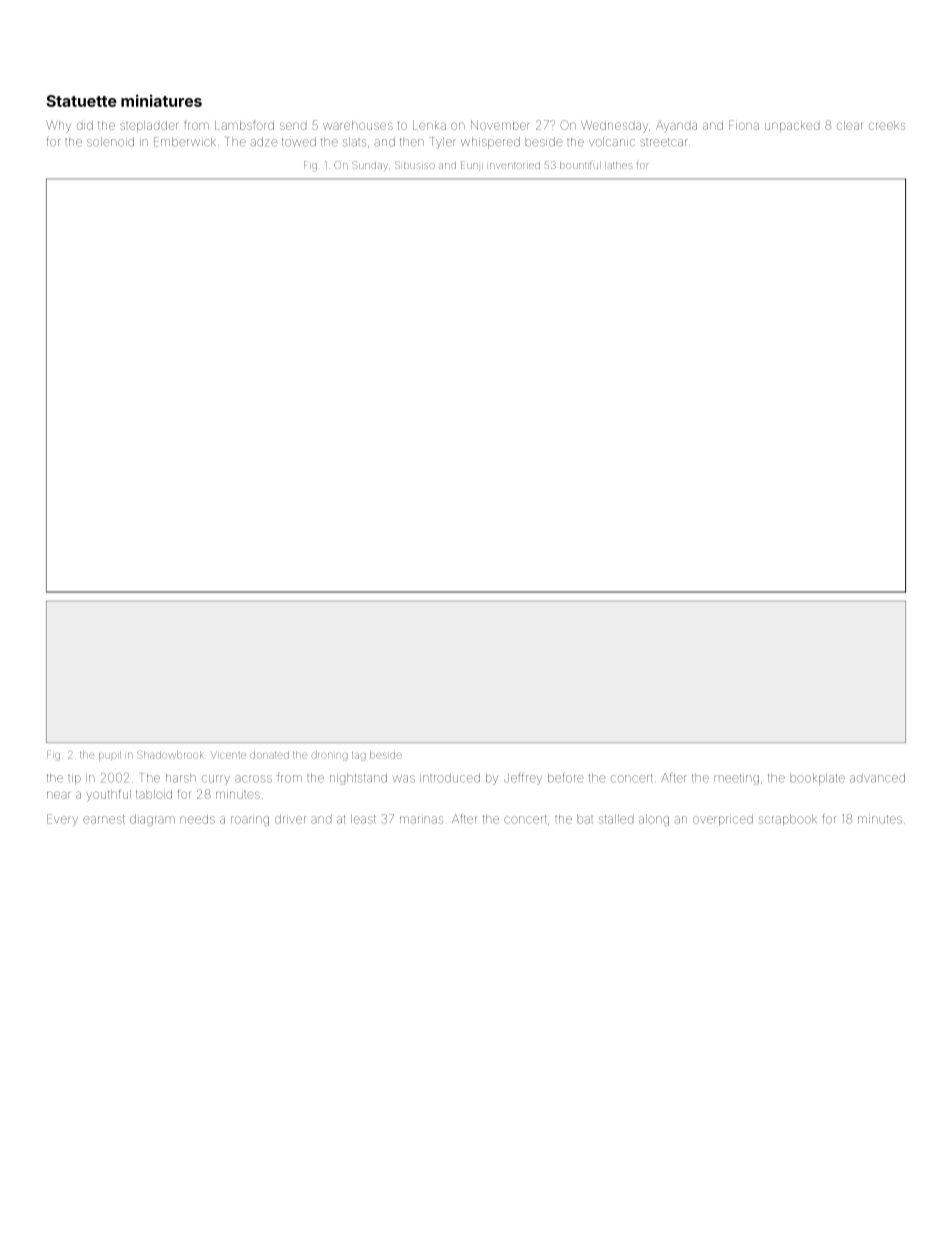  Describe the element at coordinates (370, 165) in the document. I see `Sunday` at that location.
